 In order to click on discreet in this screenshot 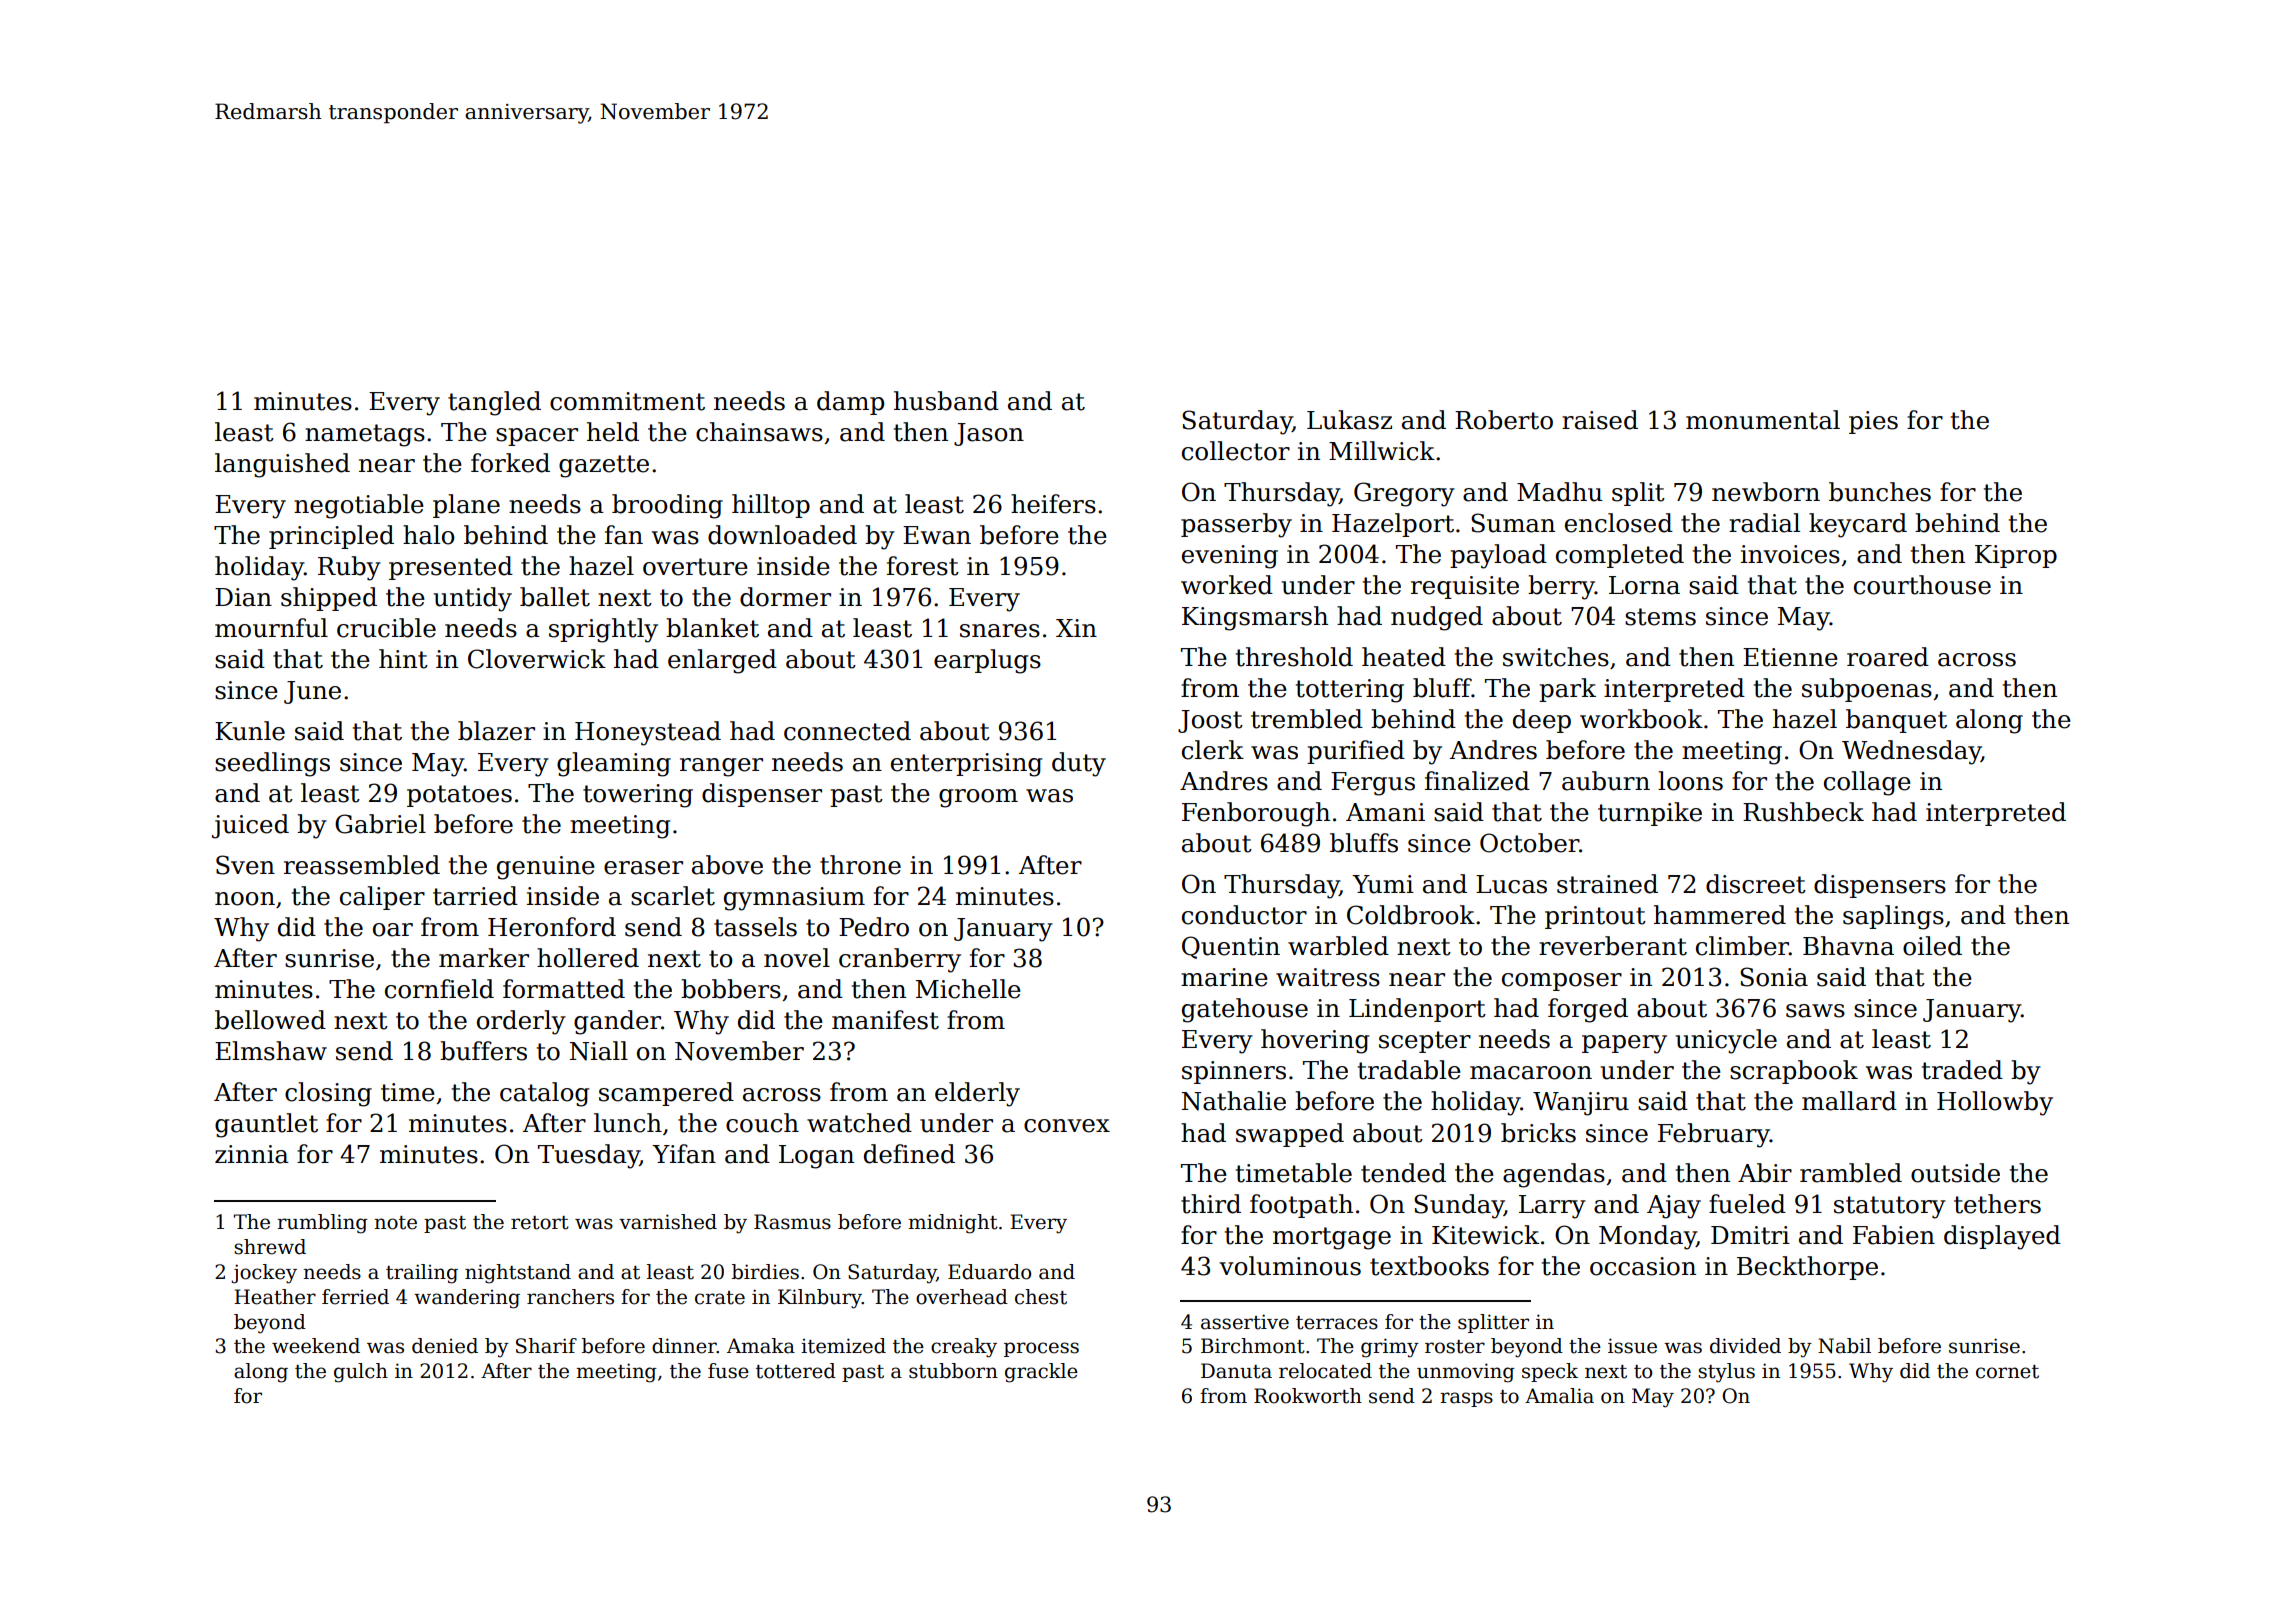, I will do `click(1756, 884)`.
